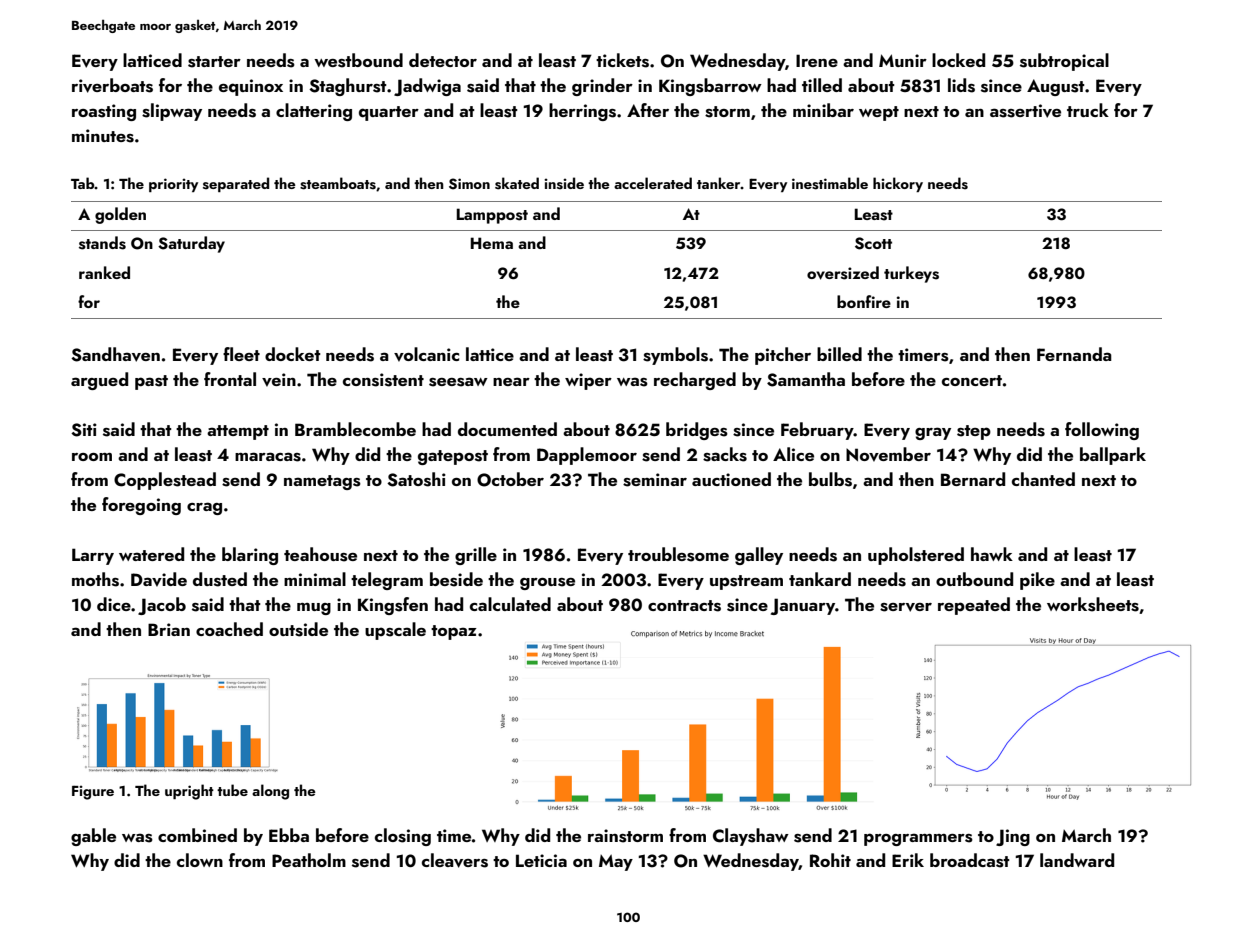  I want to click on frontal, so click(230, 379).
